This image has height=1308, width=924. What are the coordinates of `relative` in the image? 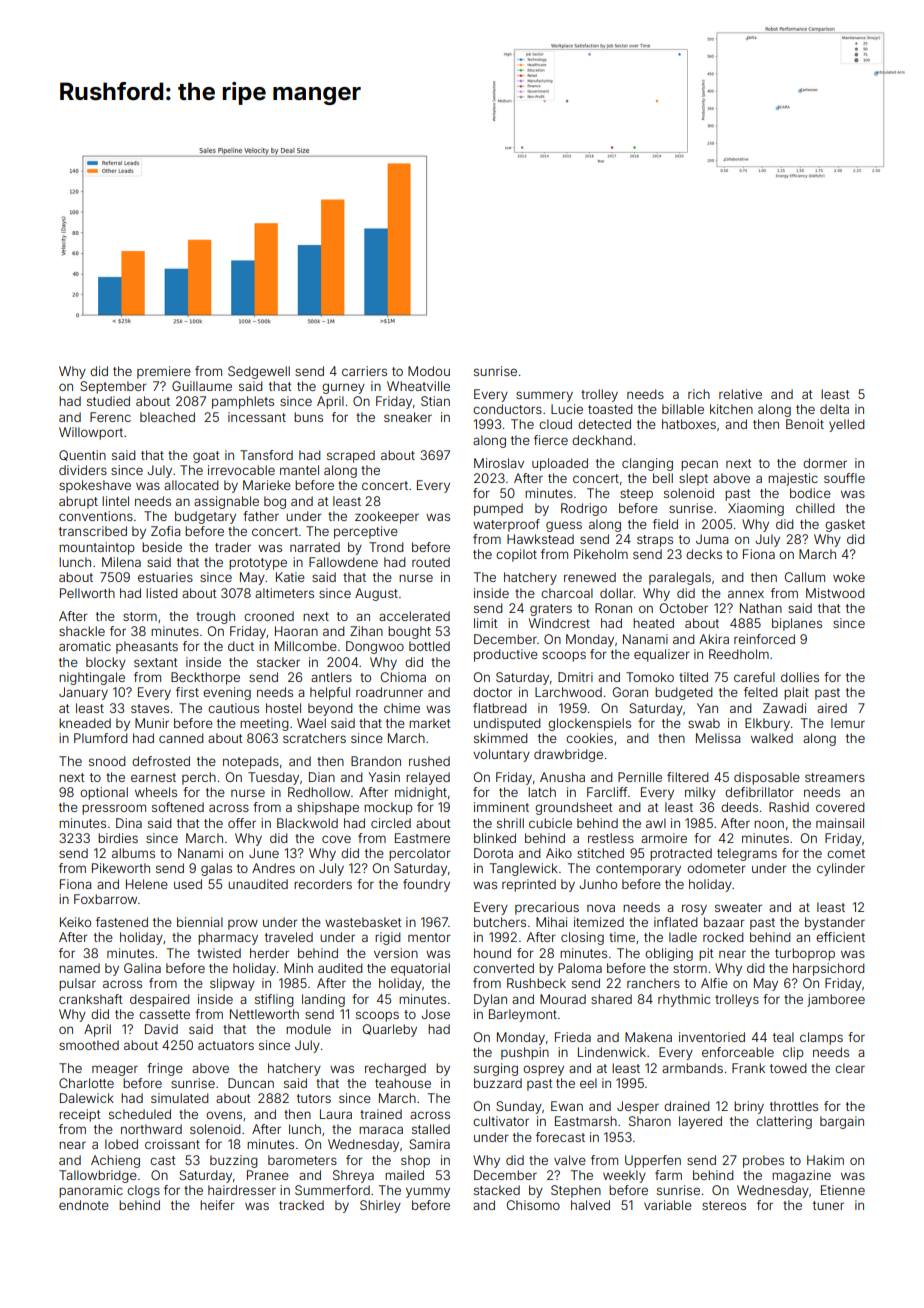 It's located at (740, 394).
